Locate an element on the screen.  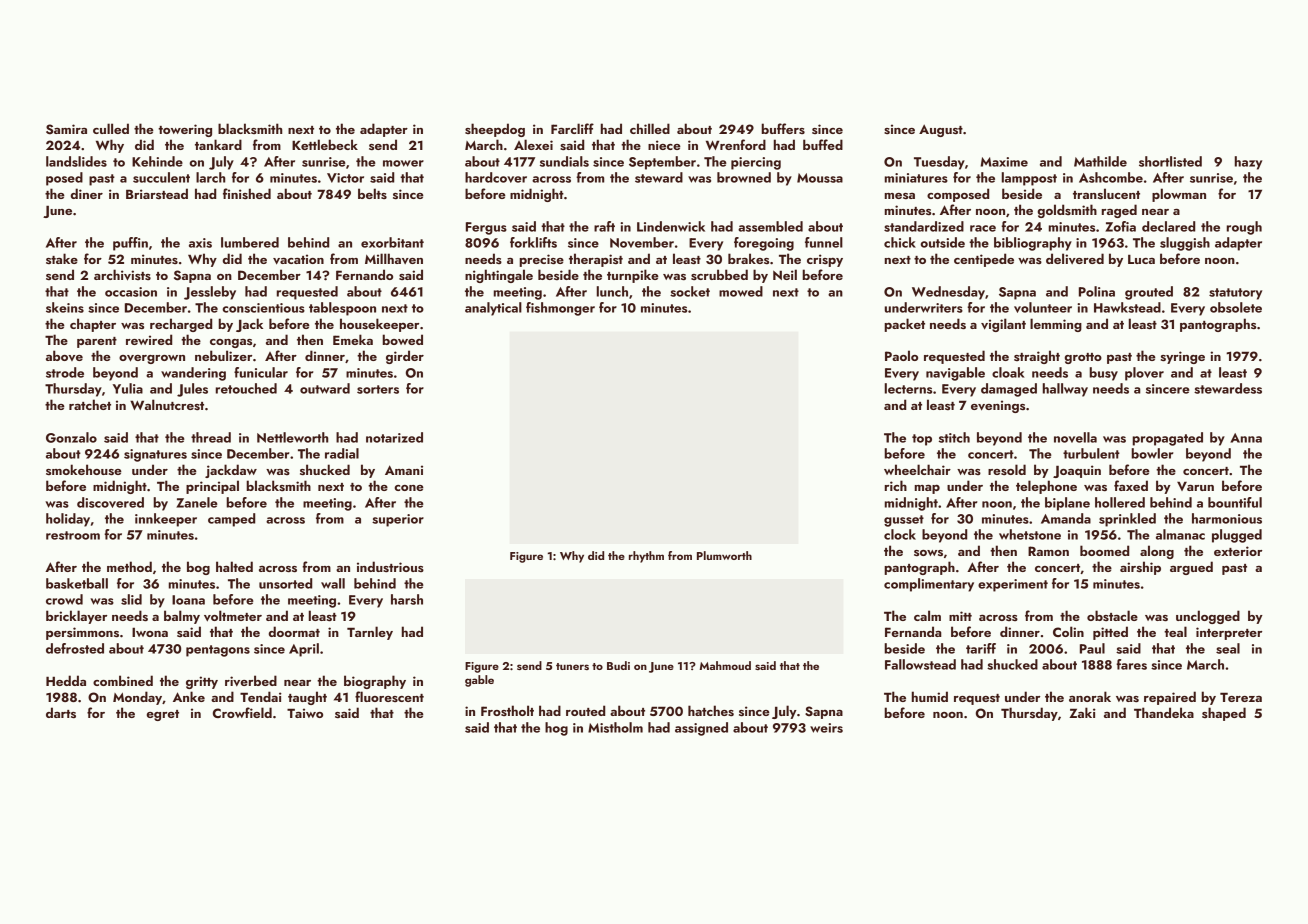
axis is located at coordinates (200, 243).
